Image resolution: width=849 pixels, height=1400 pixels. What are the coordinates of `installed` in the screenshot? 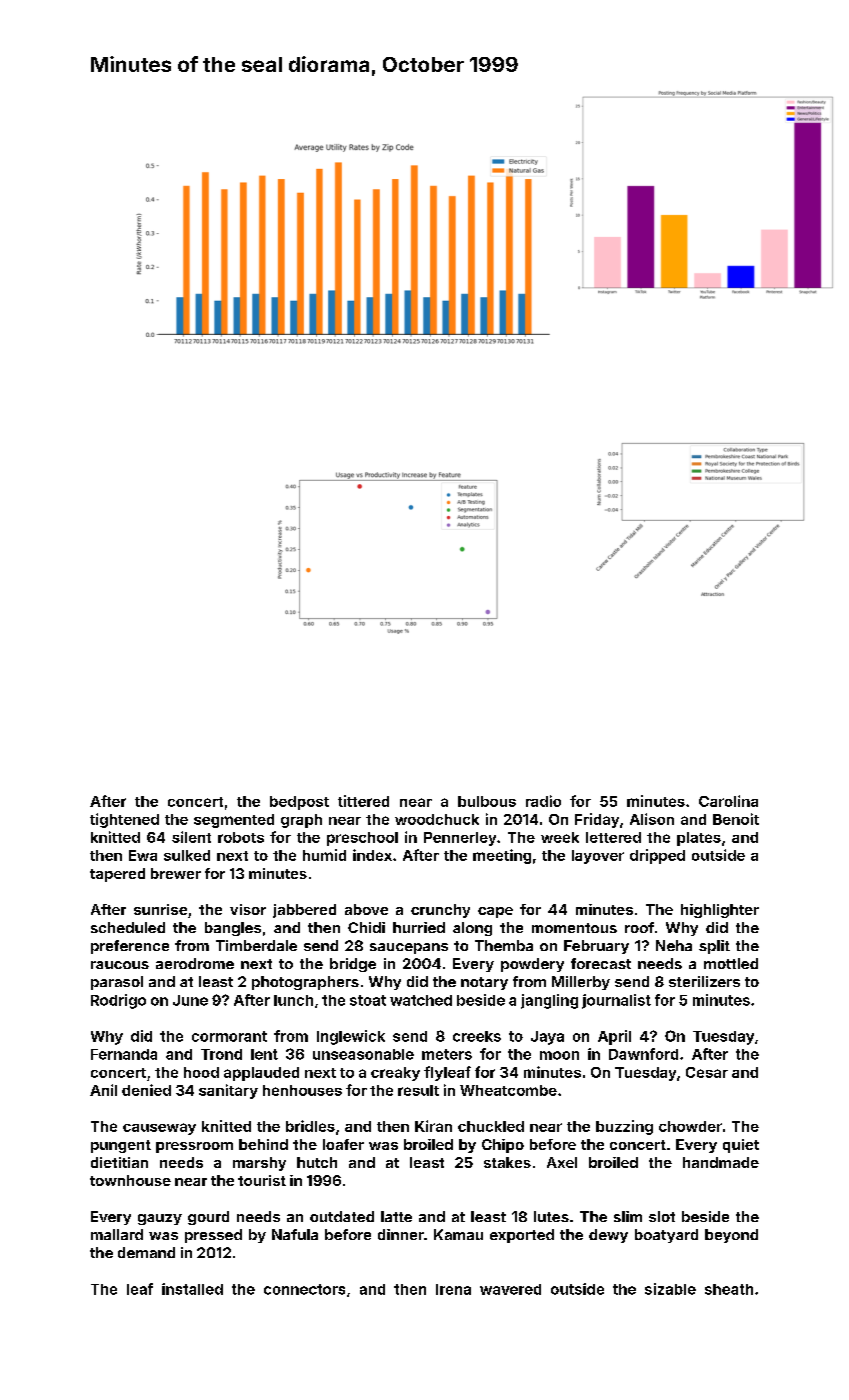 It's located at (192, 1289).
